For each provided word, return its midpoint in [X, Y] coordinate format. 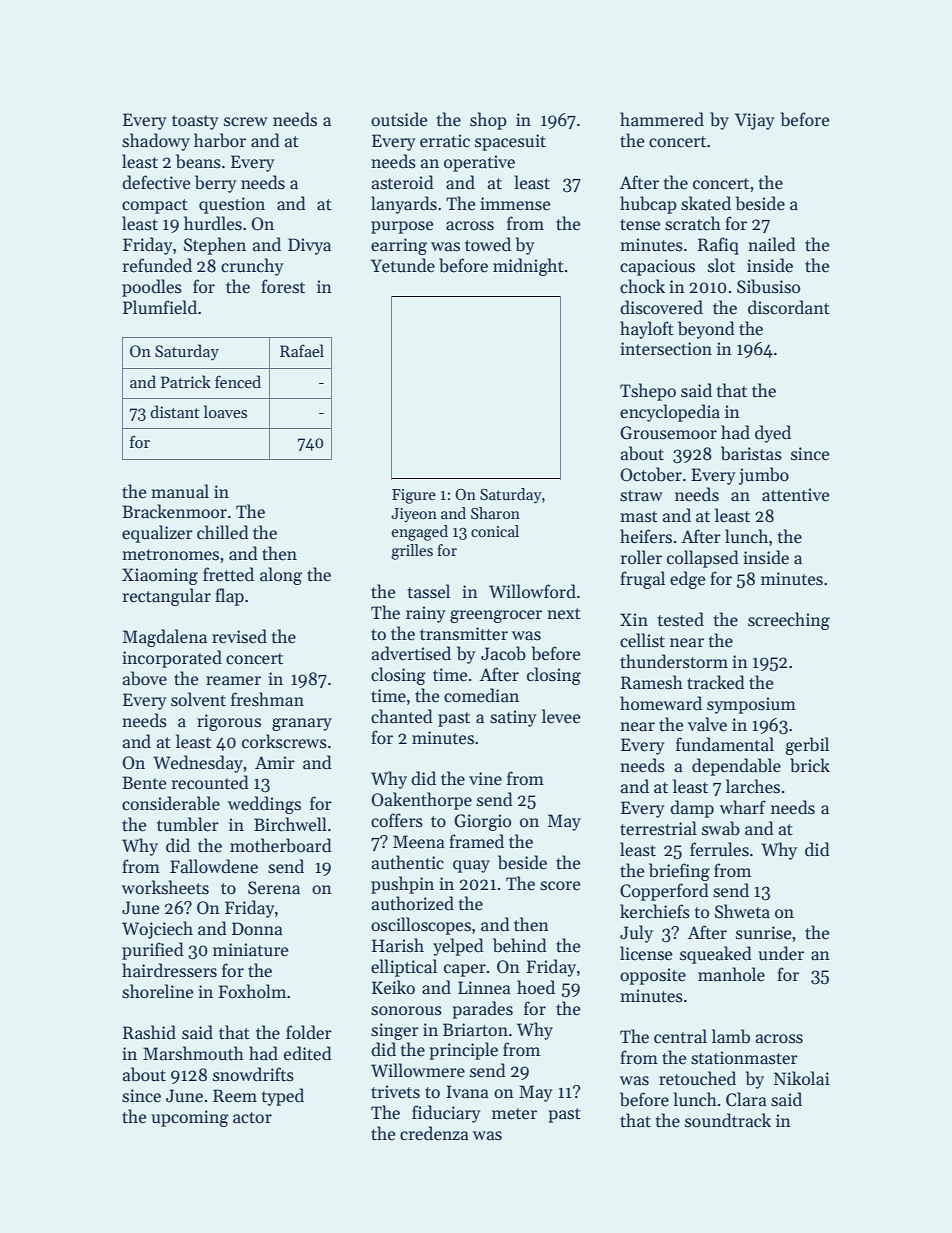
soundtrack [728, 1120]
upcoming [190, 1118]
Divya [309, 246]
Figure [414, 496]
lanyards [404, 205]
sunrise [763, 933]
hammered [662, 119]
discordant [789, 307]
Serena [274, 888]
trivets [395, 1092]
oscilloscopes [421, 926]
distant [175, 412]
